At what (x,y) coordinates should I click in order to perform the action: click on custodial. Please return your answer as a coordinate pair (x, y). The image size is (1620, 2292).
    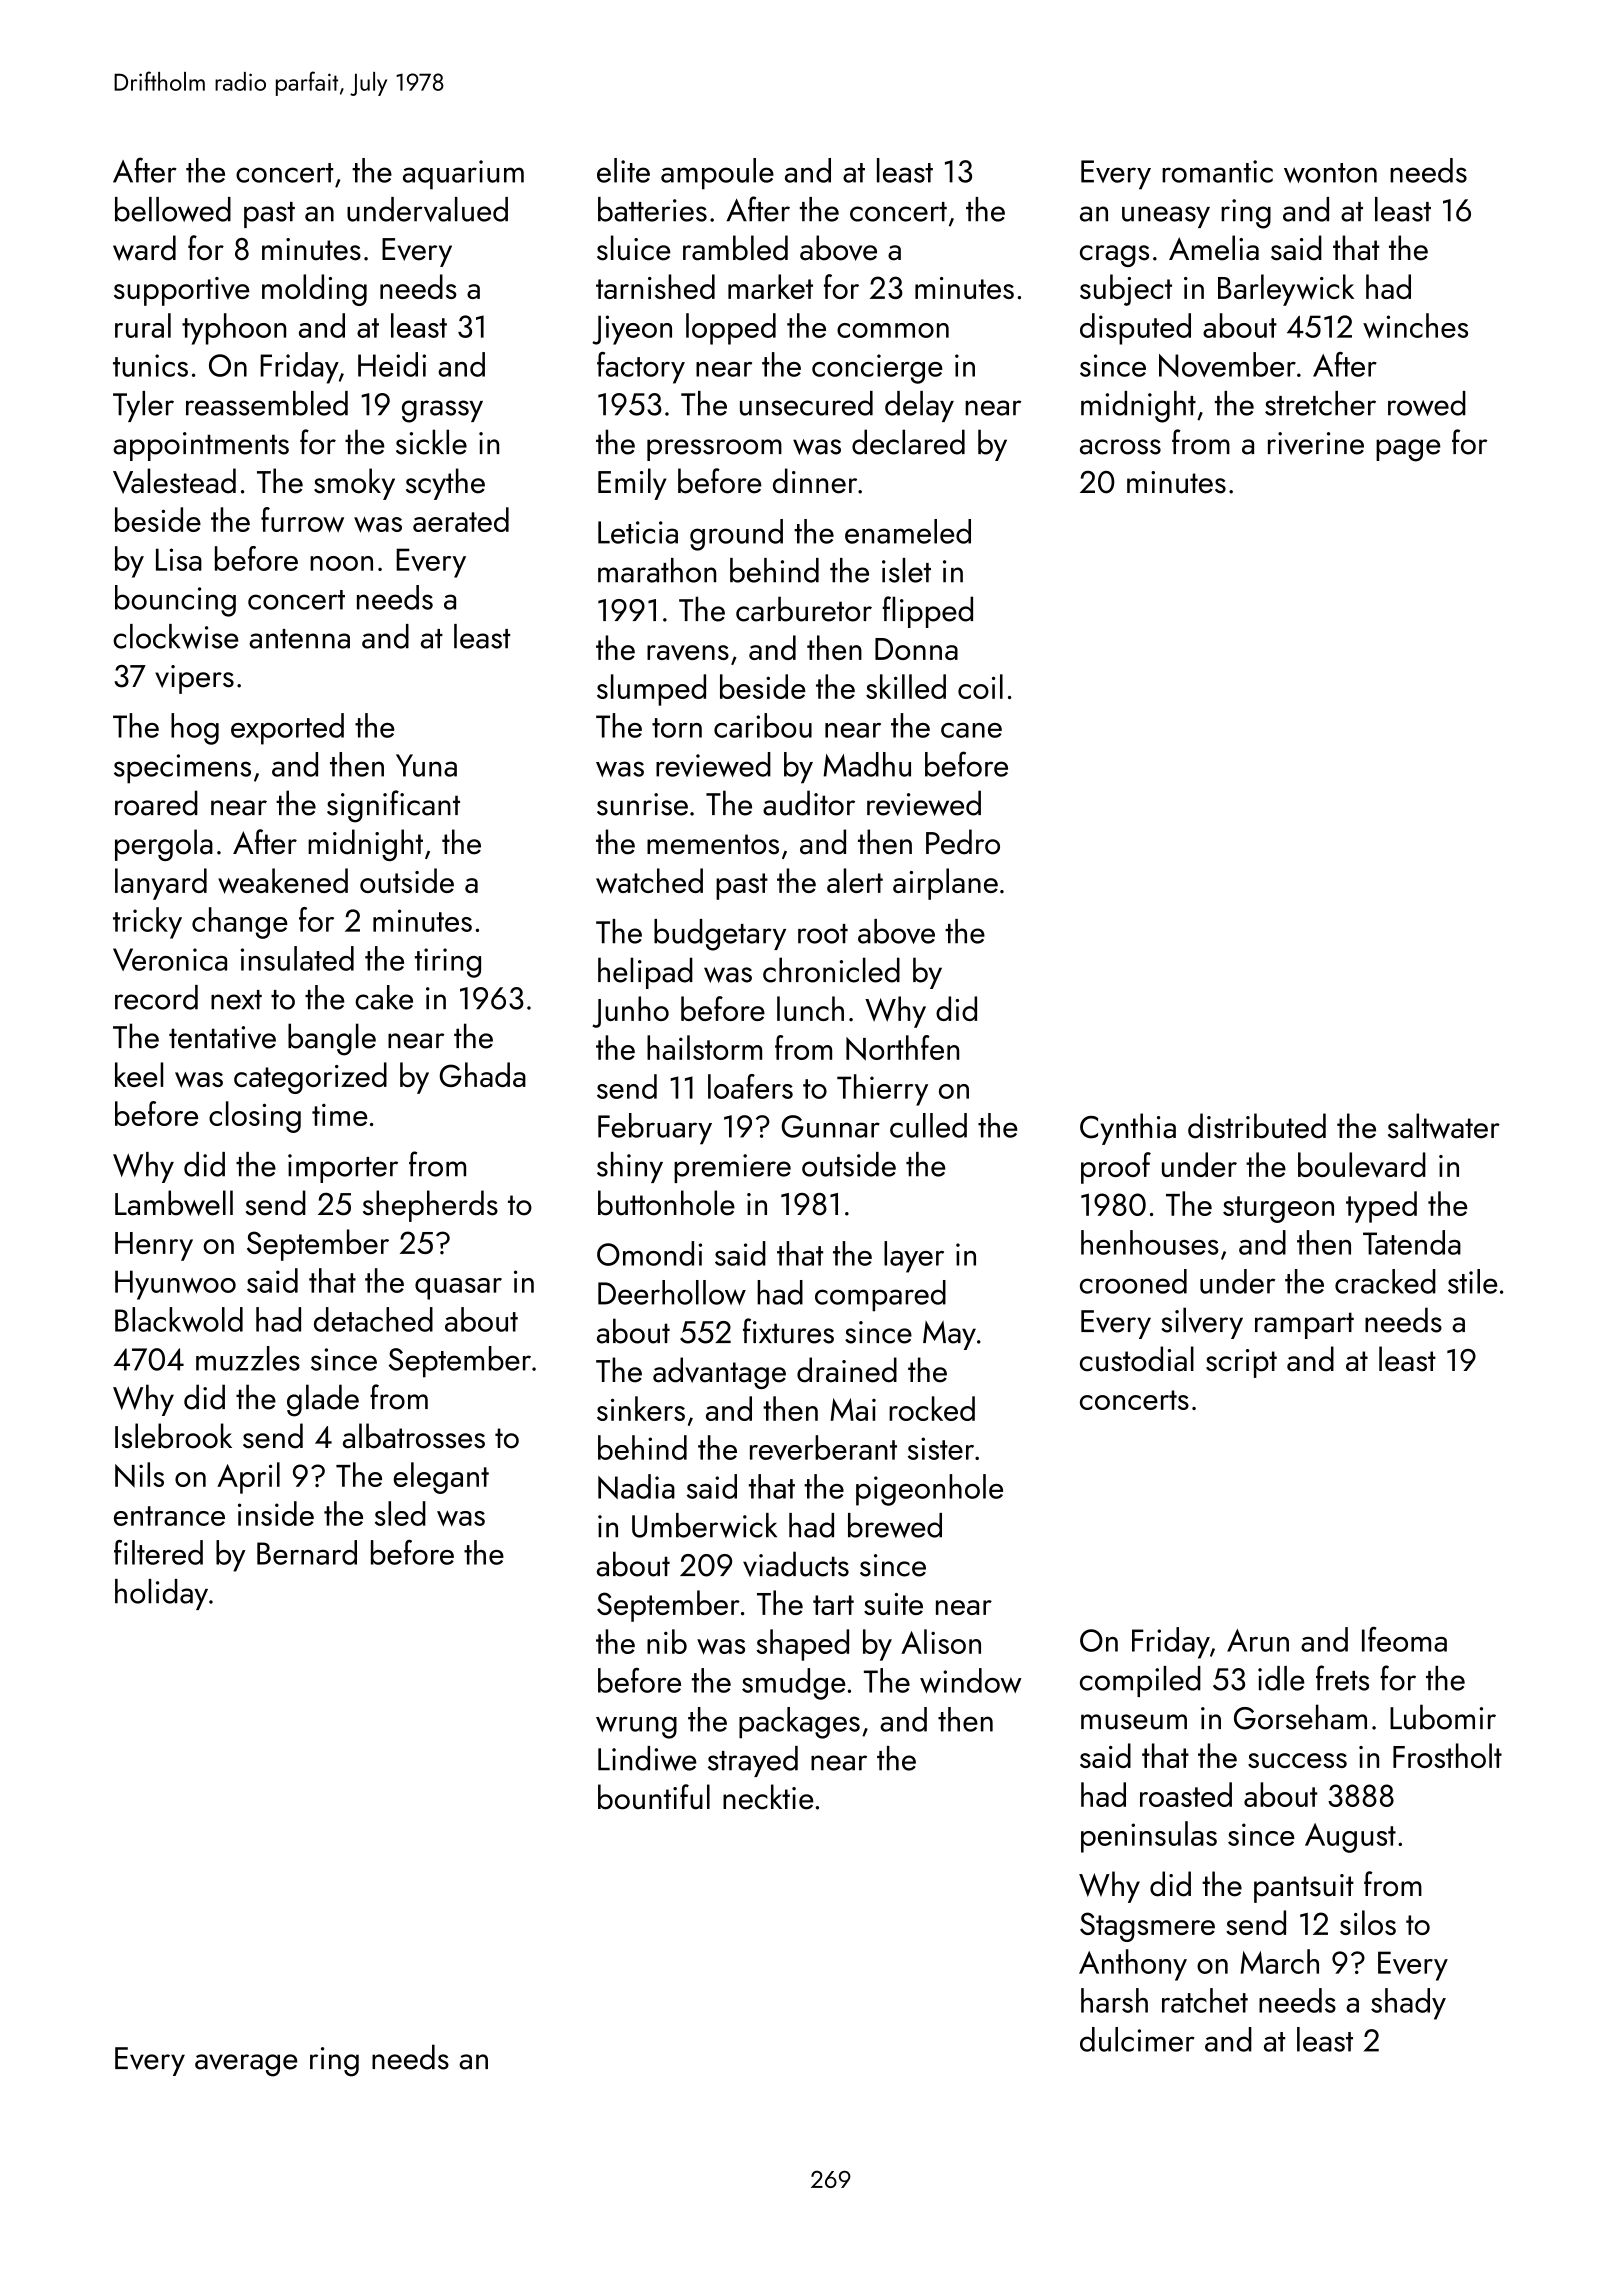
    Looking at the image, I should click on (1137, 1359).
